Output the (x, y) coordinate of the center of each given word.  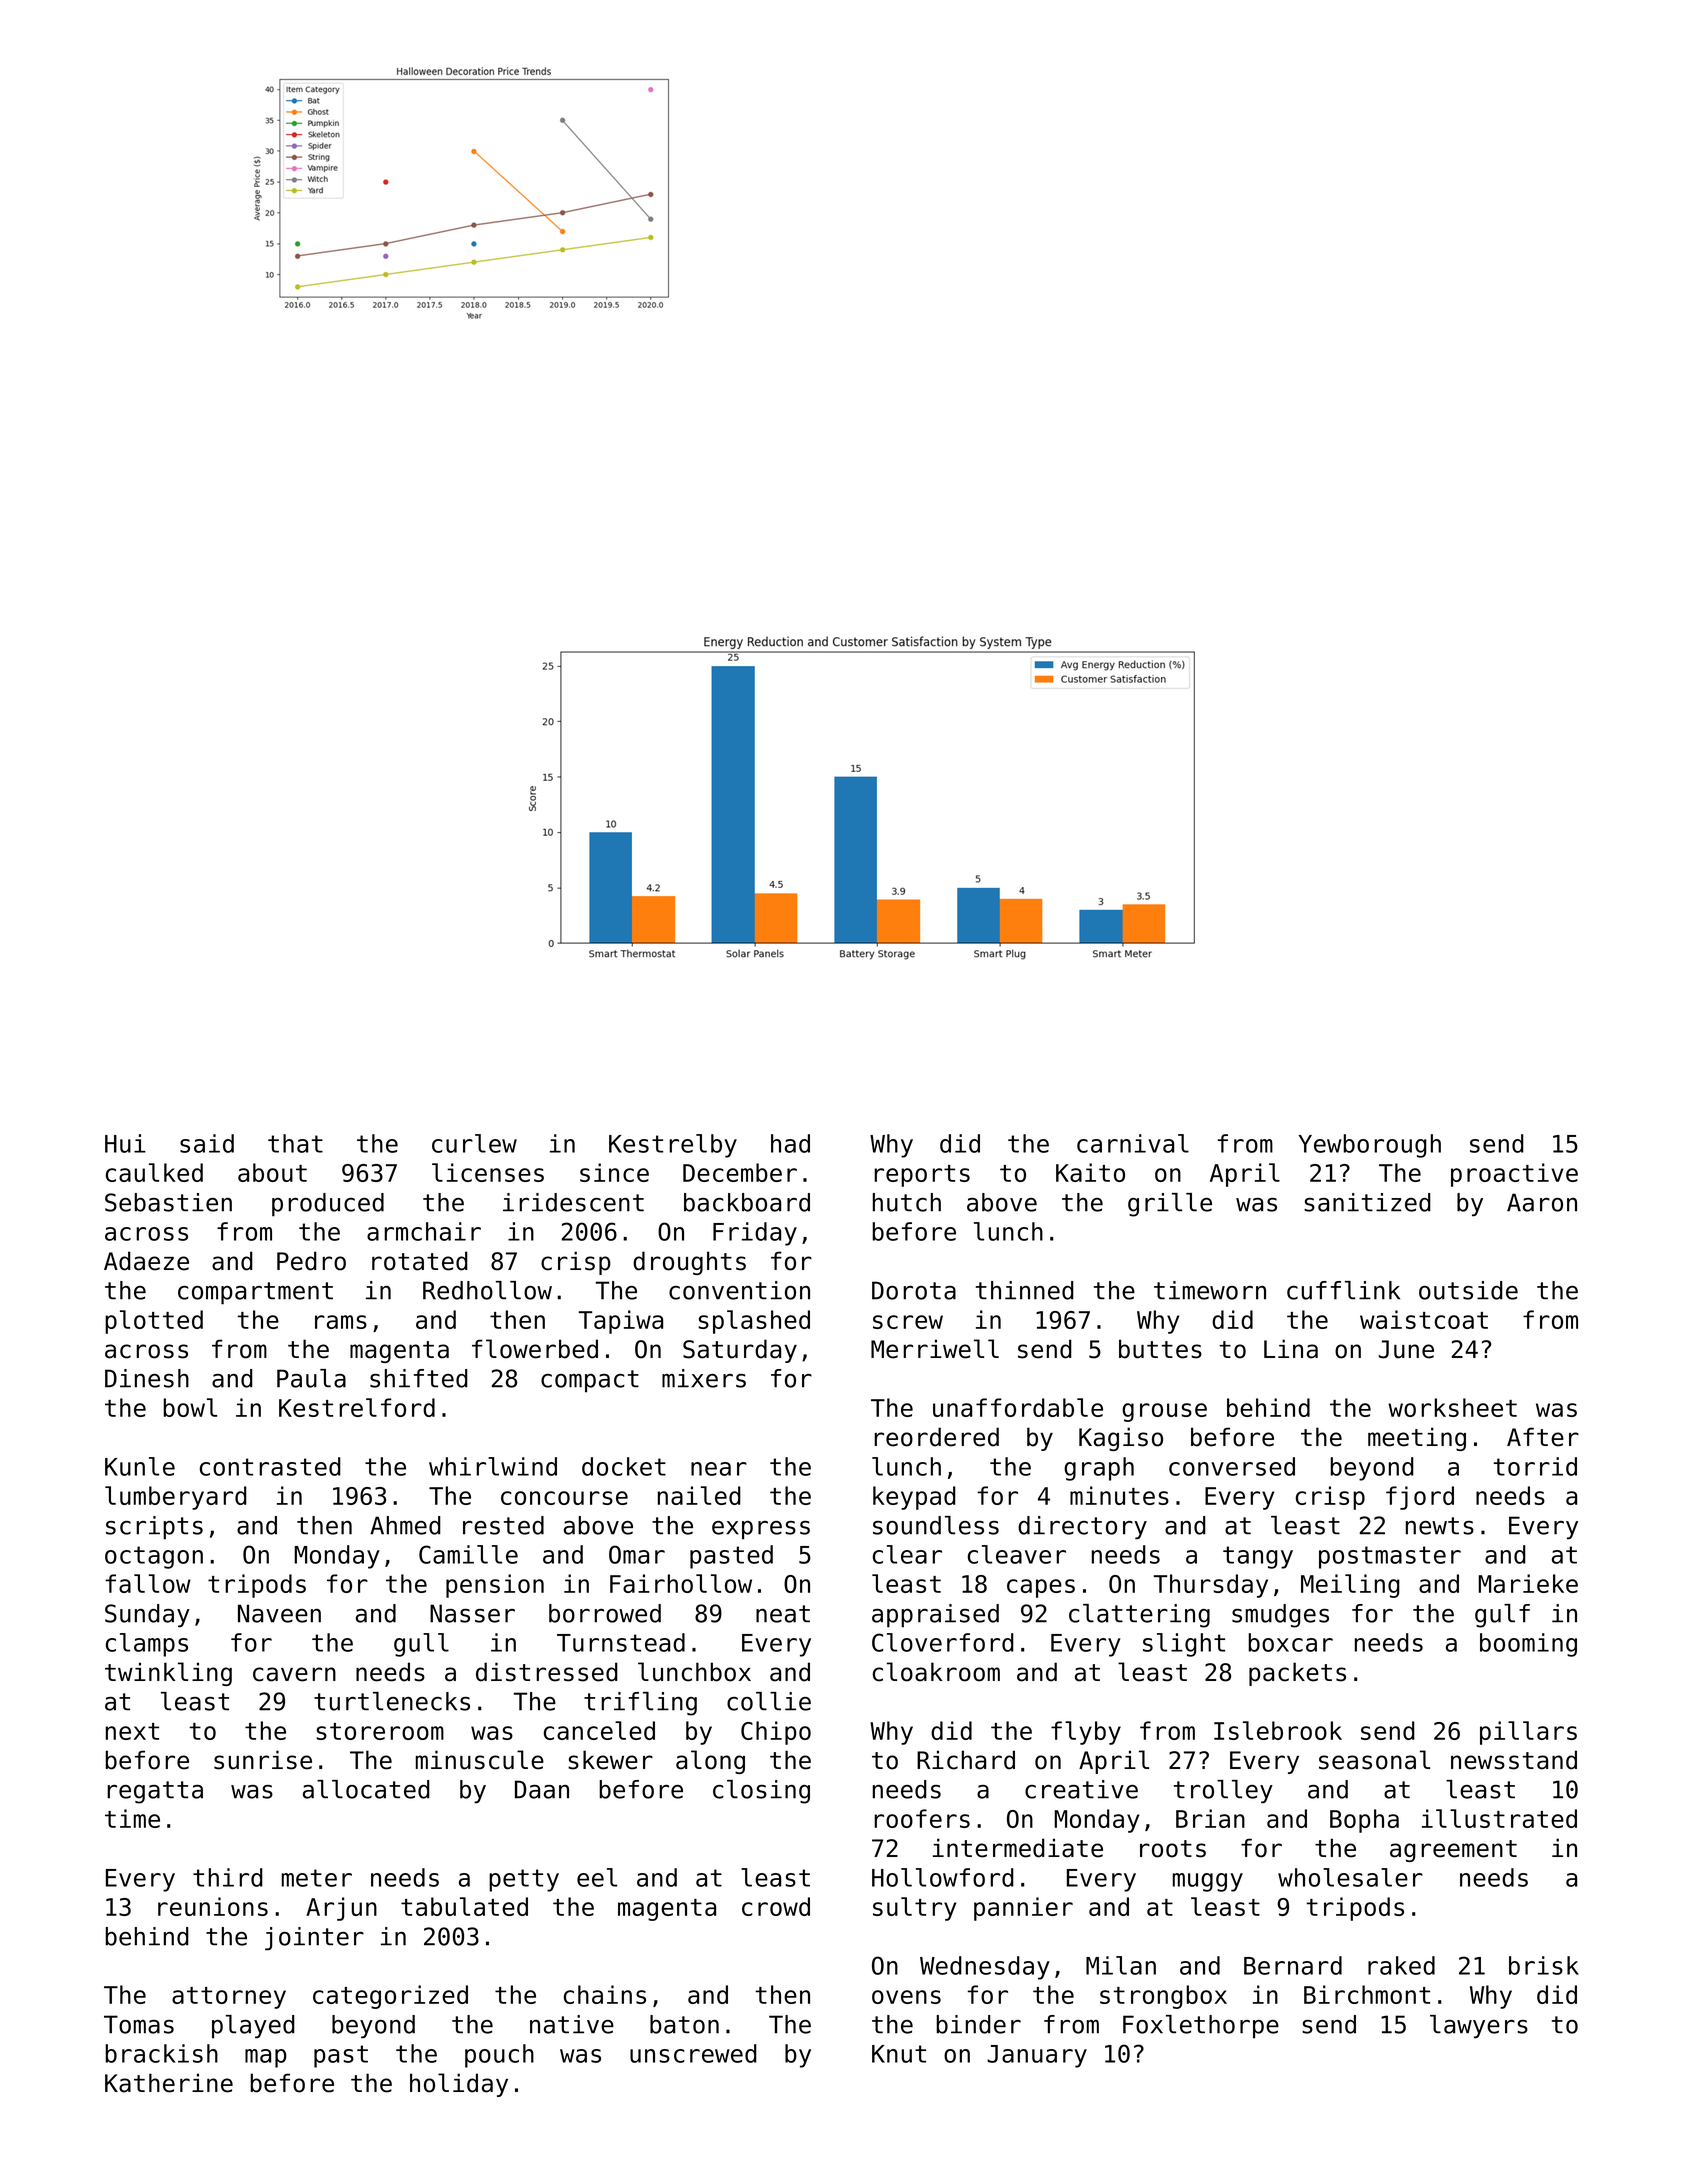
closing (761, 1792)
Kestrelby (673, 1146)
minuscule (480, 1760)
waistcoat (1424, 1319)
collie (769, 1701)
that (295, 1143)
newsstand (1514, 1760)
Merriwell (935, 1349)
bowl (190, 1407)
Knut (899, 2054)
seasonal (1374, 1760)
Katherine (169, 2083)
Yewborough (1369, 1146)
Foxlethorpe (1201, 2027)
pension (495, 1586)
